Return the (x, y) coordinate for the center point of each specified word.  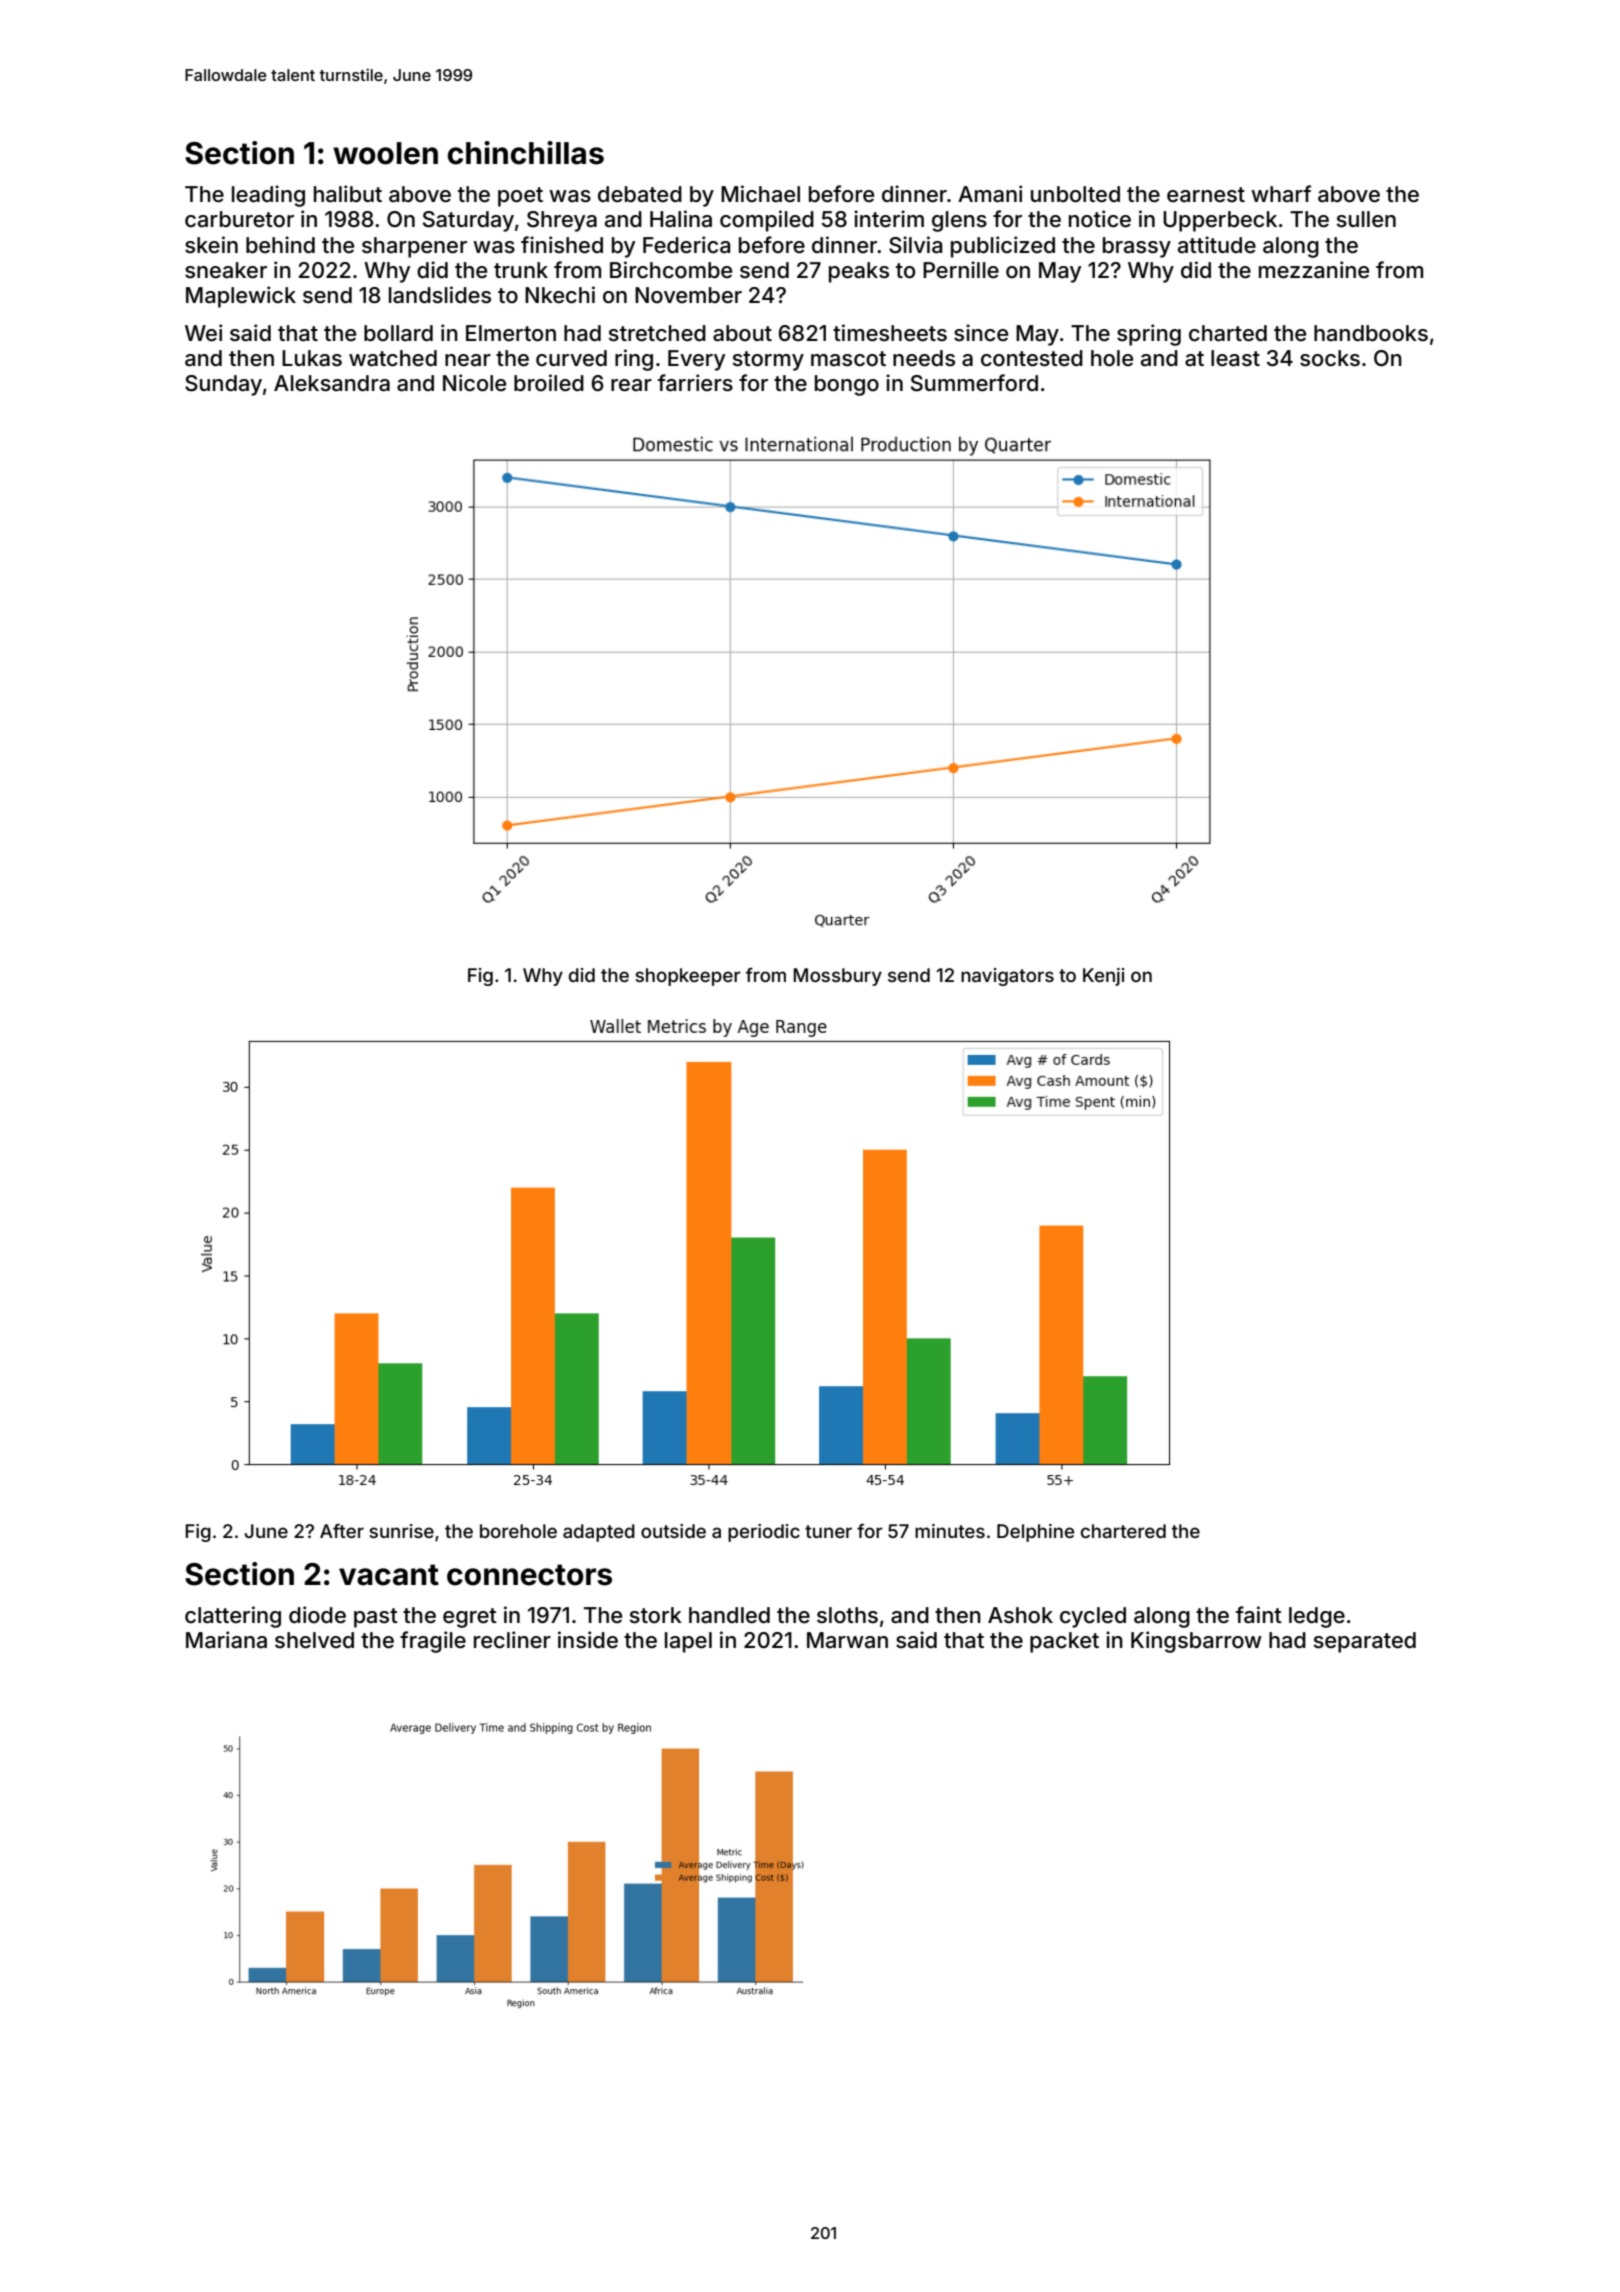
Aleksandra (332, 383)
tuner (828, 1531)
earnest (1206, 195)
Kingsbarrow (1196, 1642)
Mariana (226, 1640)
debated (640, 194)
